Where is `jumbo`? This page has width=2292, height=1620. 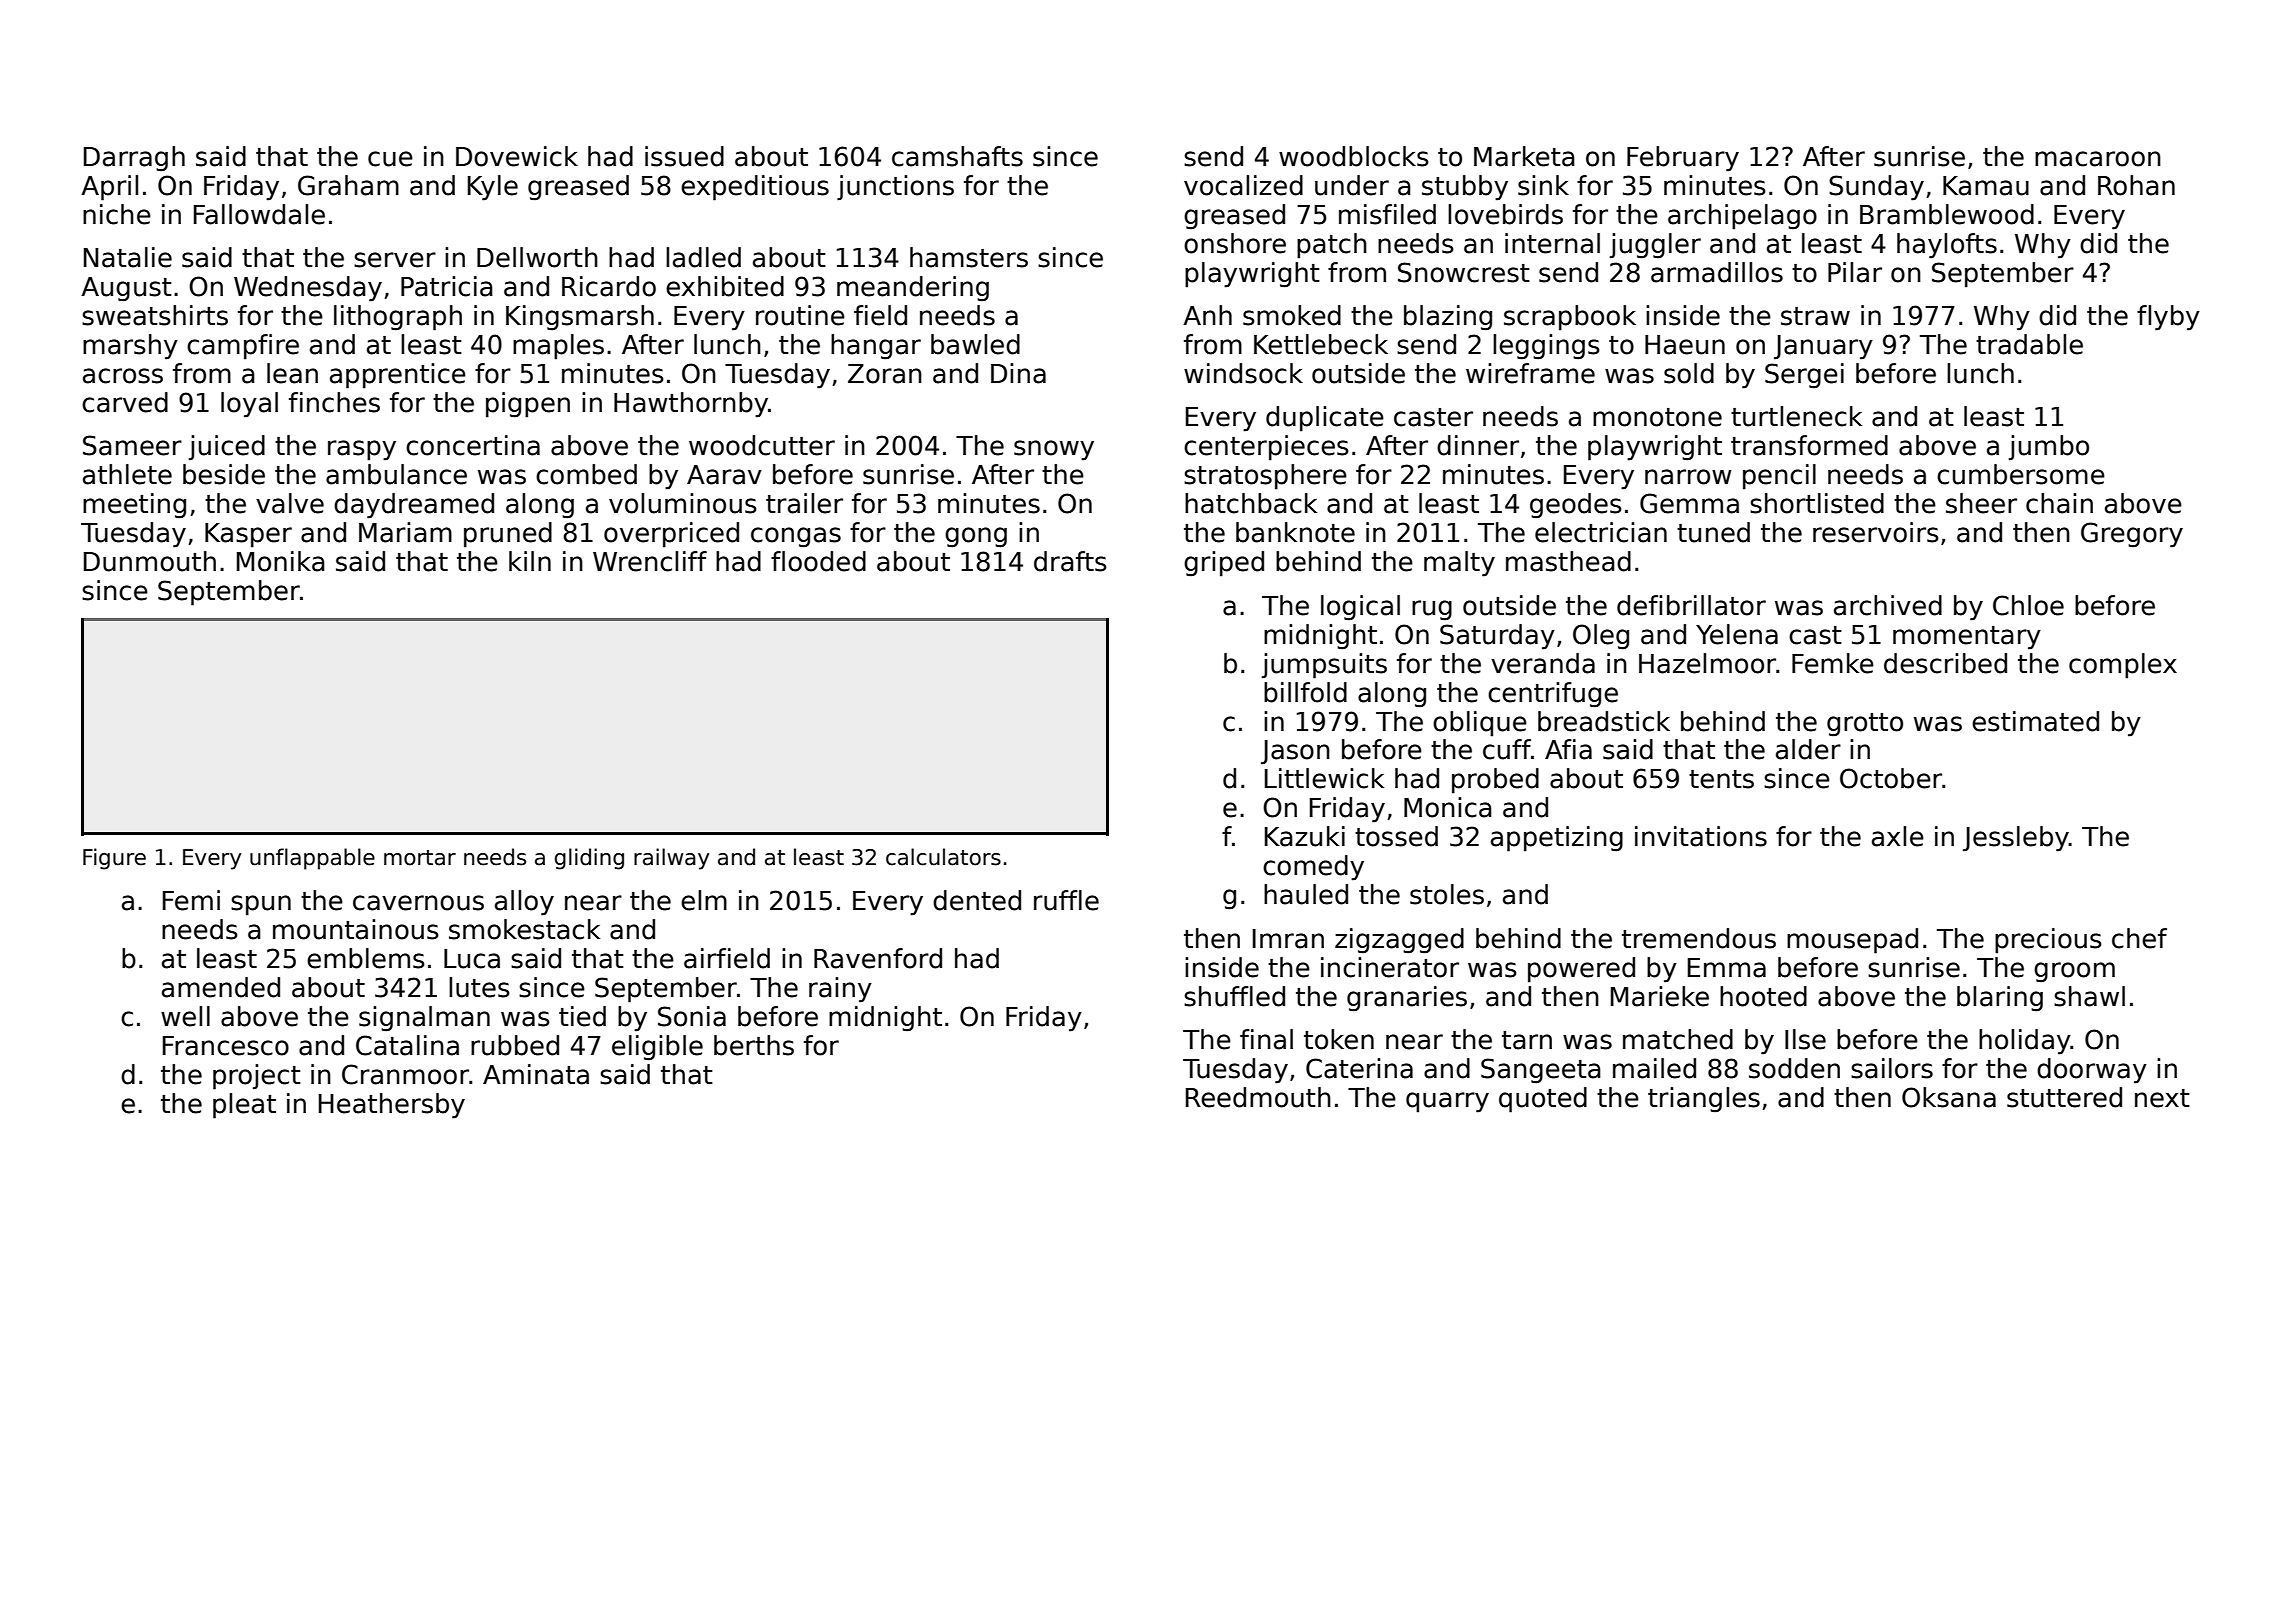
jumbo is located at coordinates (2049, 448).
